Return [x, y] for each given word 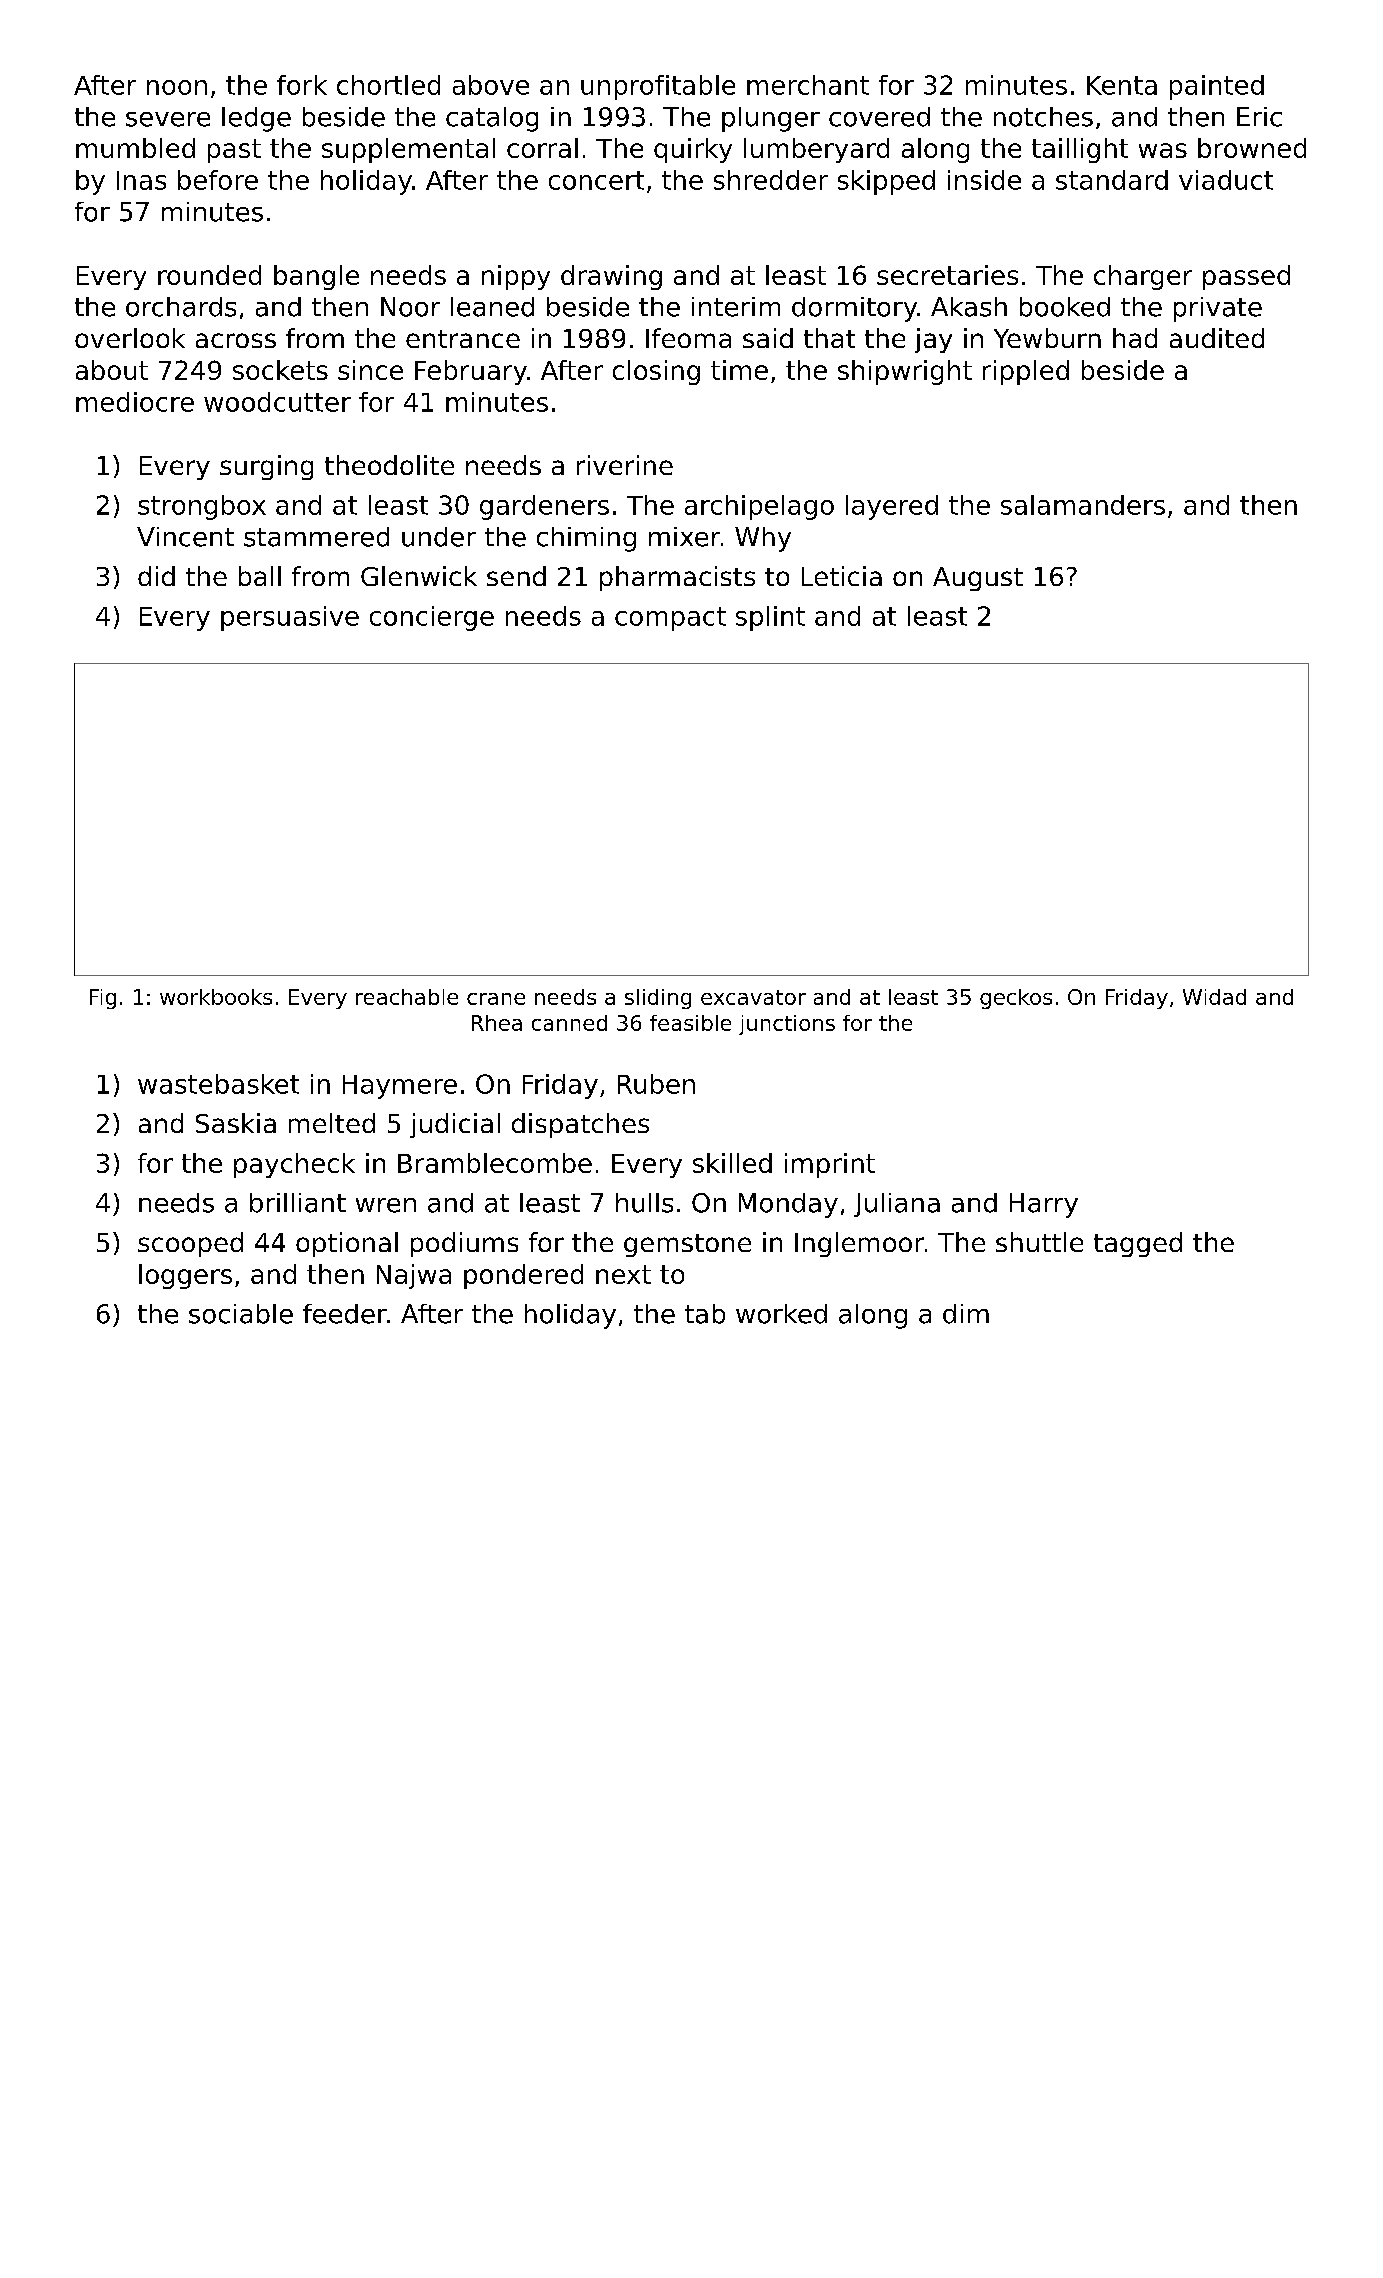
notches [1043, 117]
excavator [753, 997]
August [978, 579]
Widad [1214, 997]
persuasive [290, 618]
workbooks [216, 997]
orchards [181, 307]
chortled [388, 85]
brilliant [298, 1203]
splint [770, 618]
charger [1143, 277]
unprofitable [658, 87]
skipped [886, 182]
